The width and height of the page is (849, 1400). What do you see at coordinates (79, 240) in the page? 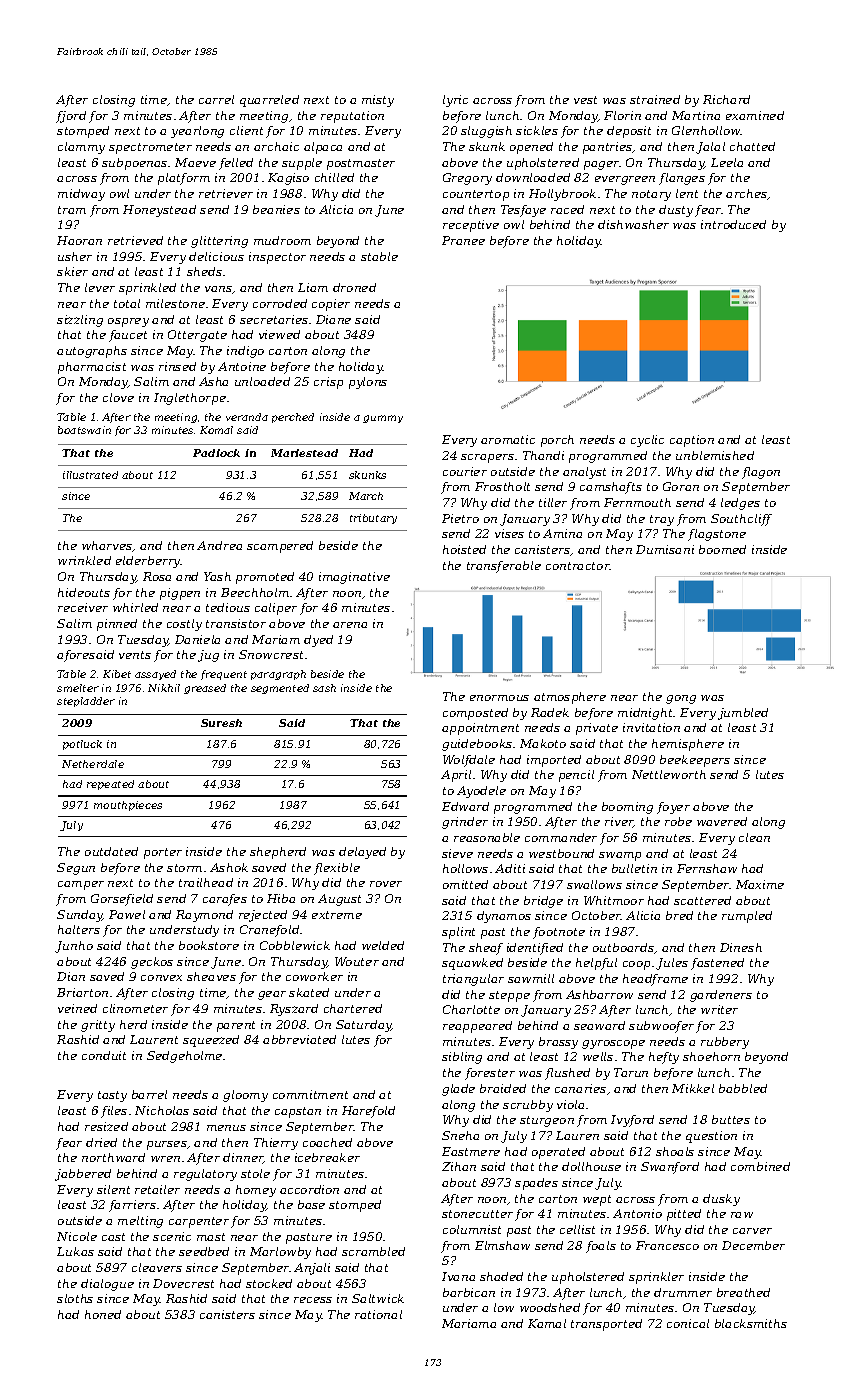
I see `Haoran` at bounding box center [79, 240].
